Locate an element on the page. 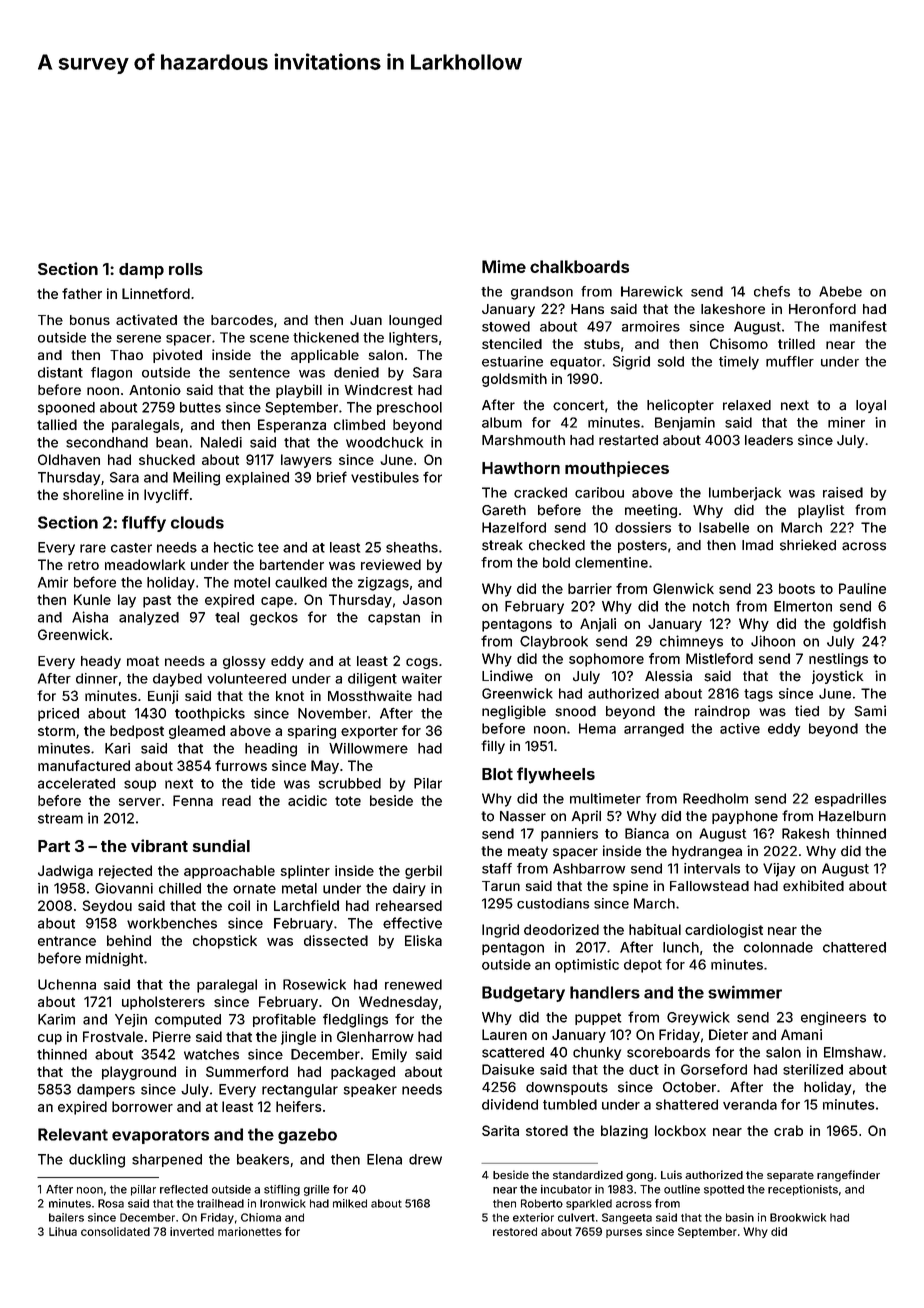 The width and height of the document is (924, 1308). Reedholm is located at coordinates (715, 798).
